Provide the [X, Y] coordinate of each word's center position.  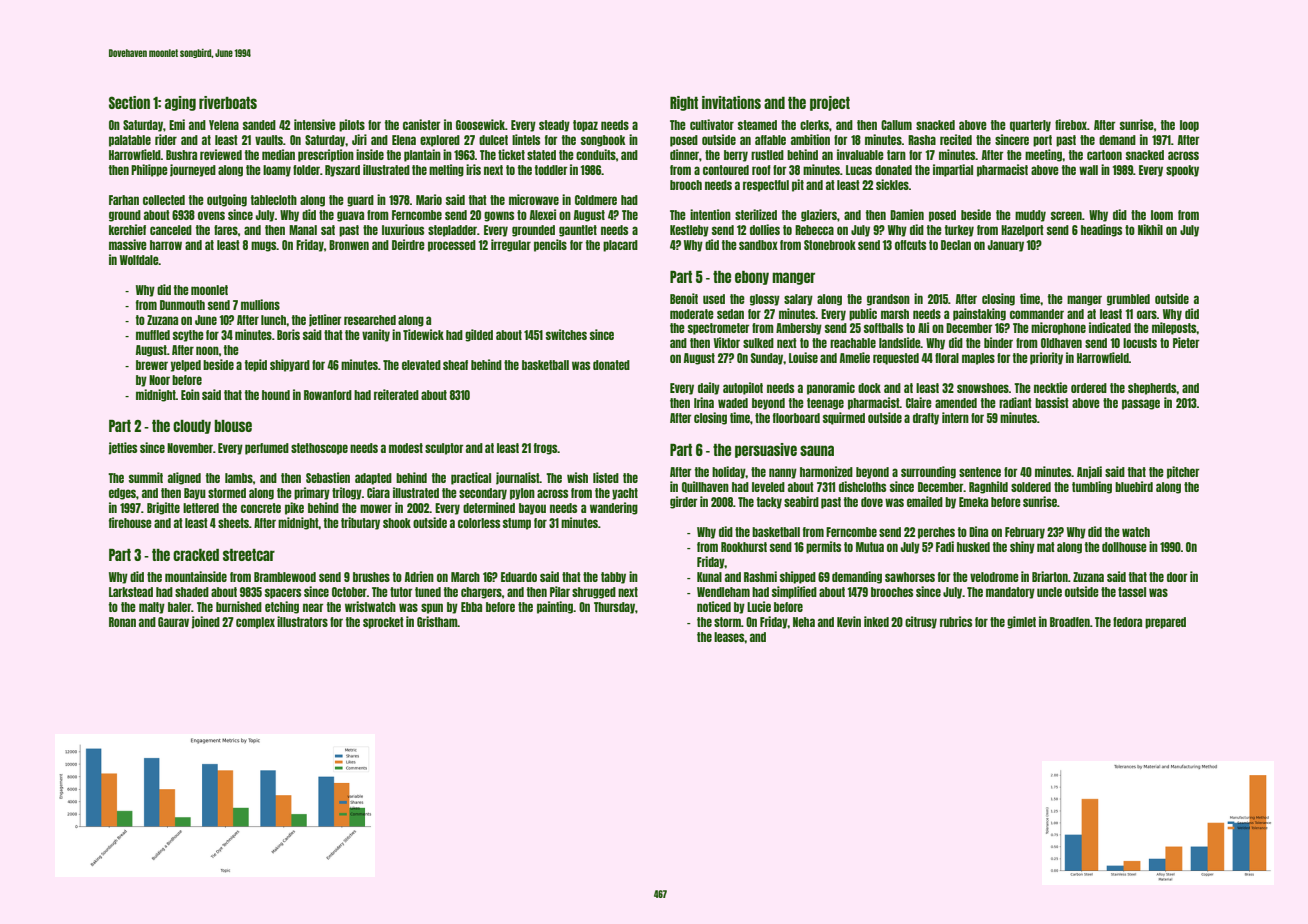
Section [129, 102]
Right [684, 103]
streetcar [249, 555]
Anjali [1089, 472]
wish [577, 477]
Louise [803, 357]
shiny [1022, 547]
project [830, 103]
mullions [260, 304]
